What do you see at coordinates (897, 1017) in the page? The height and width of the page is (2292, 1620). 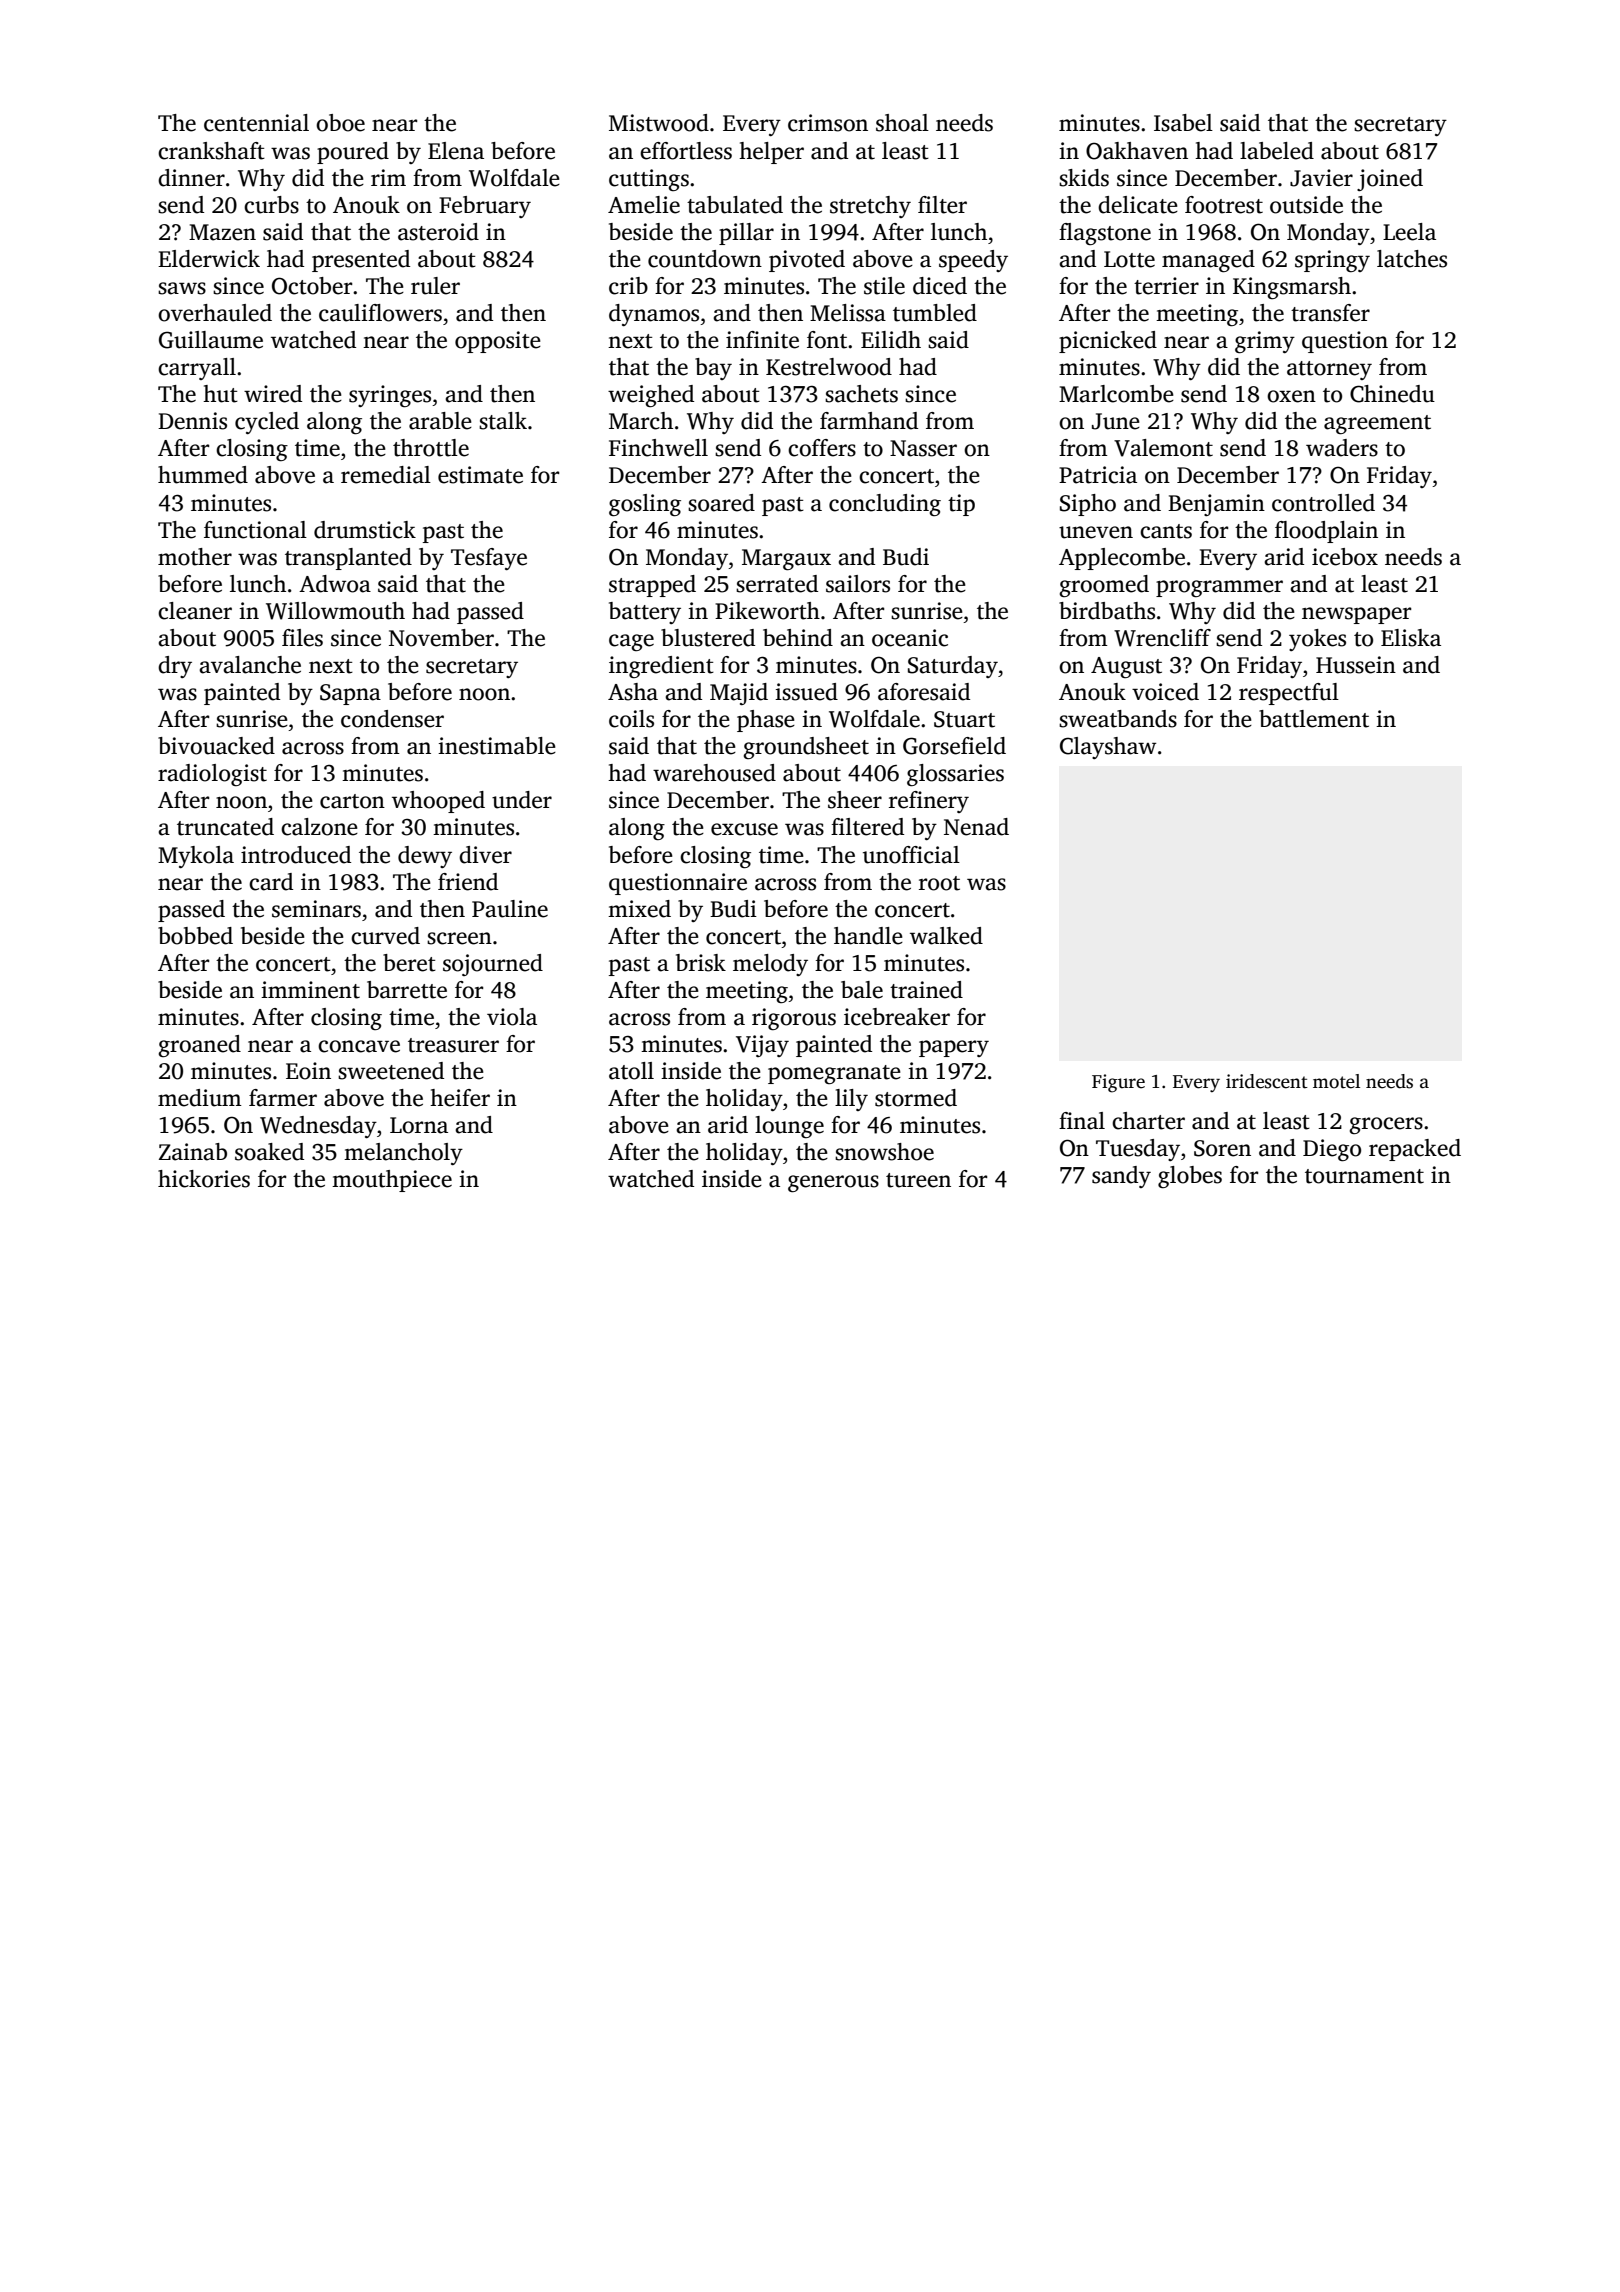 I see `icebreaker` at bounding box center [897, 1017].
